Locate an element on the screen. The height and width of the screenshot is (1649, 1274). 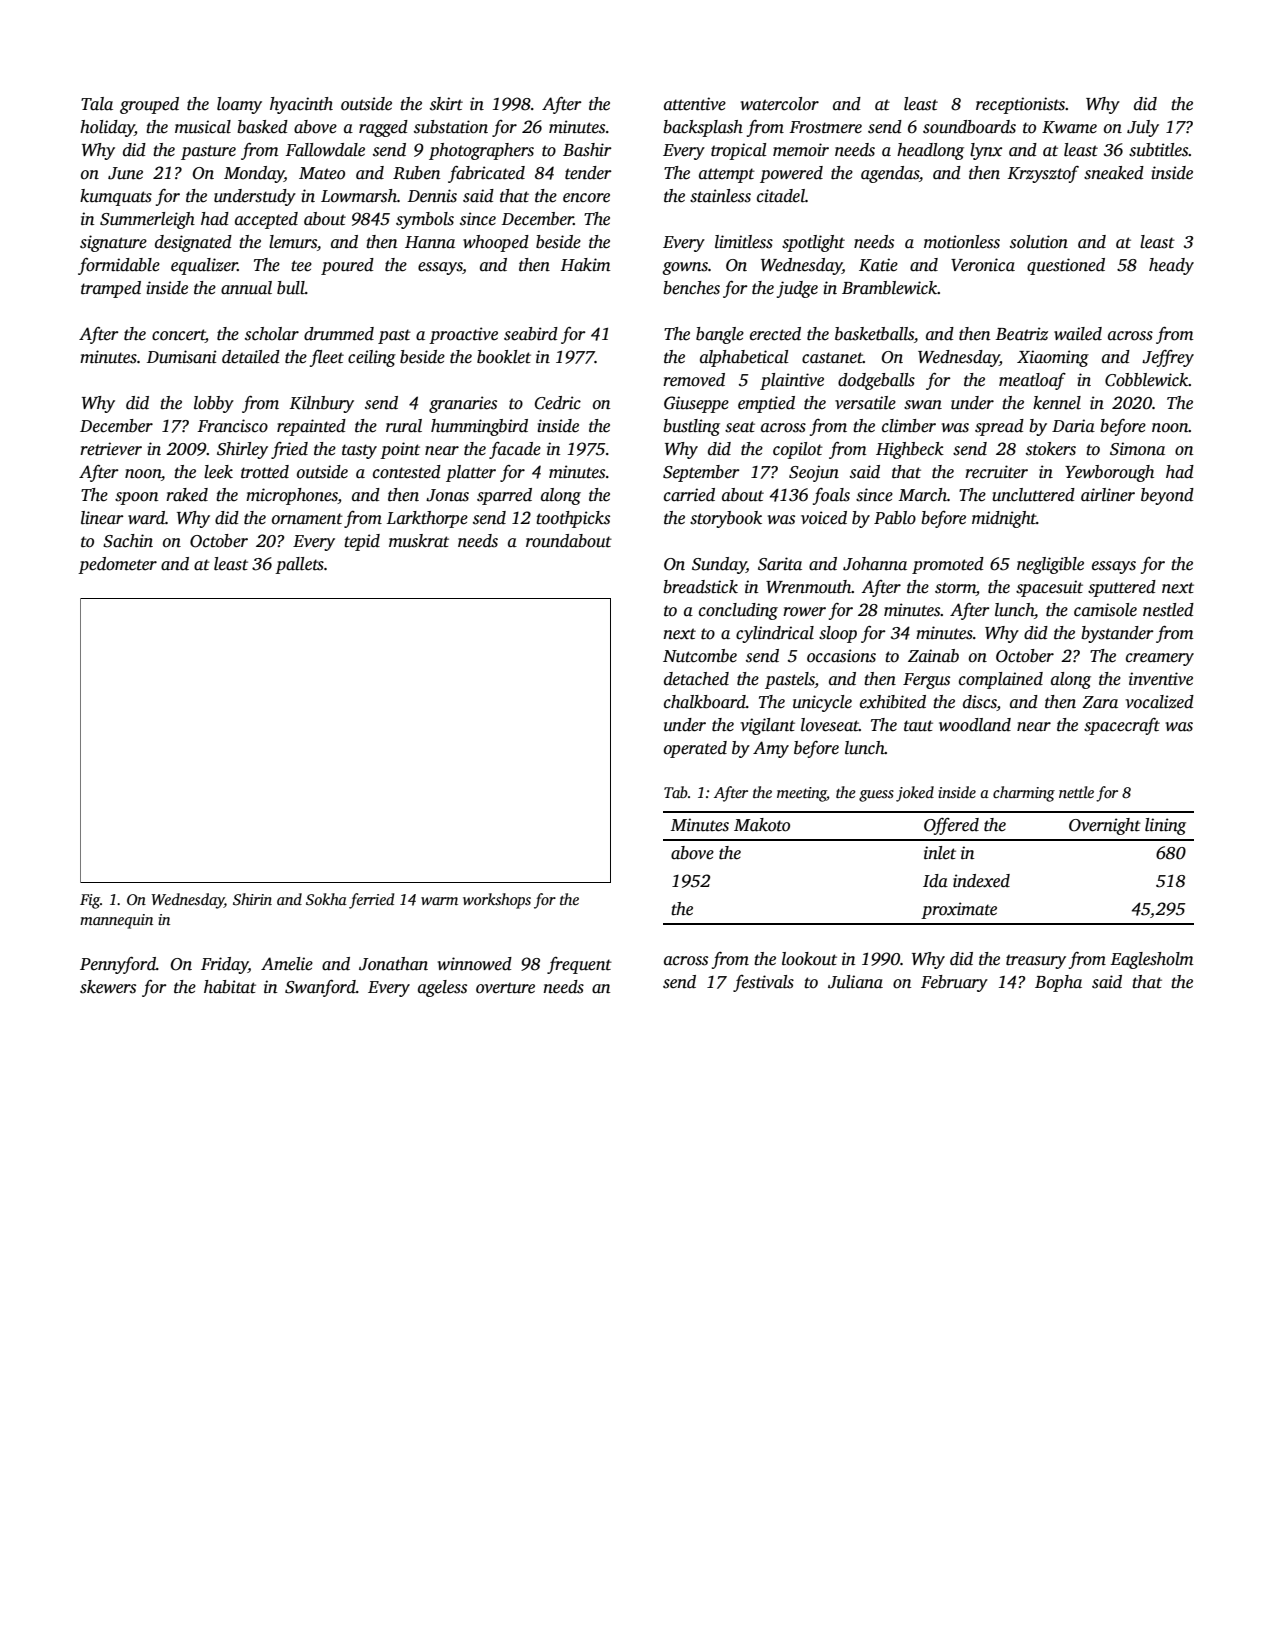
pallets is located at coordinates (299, 565).
